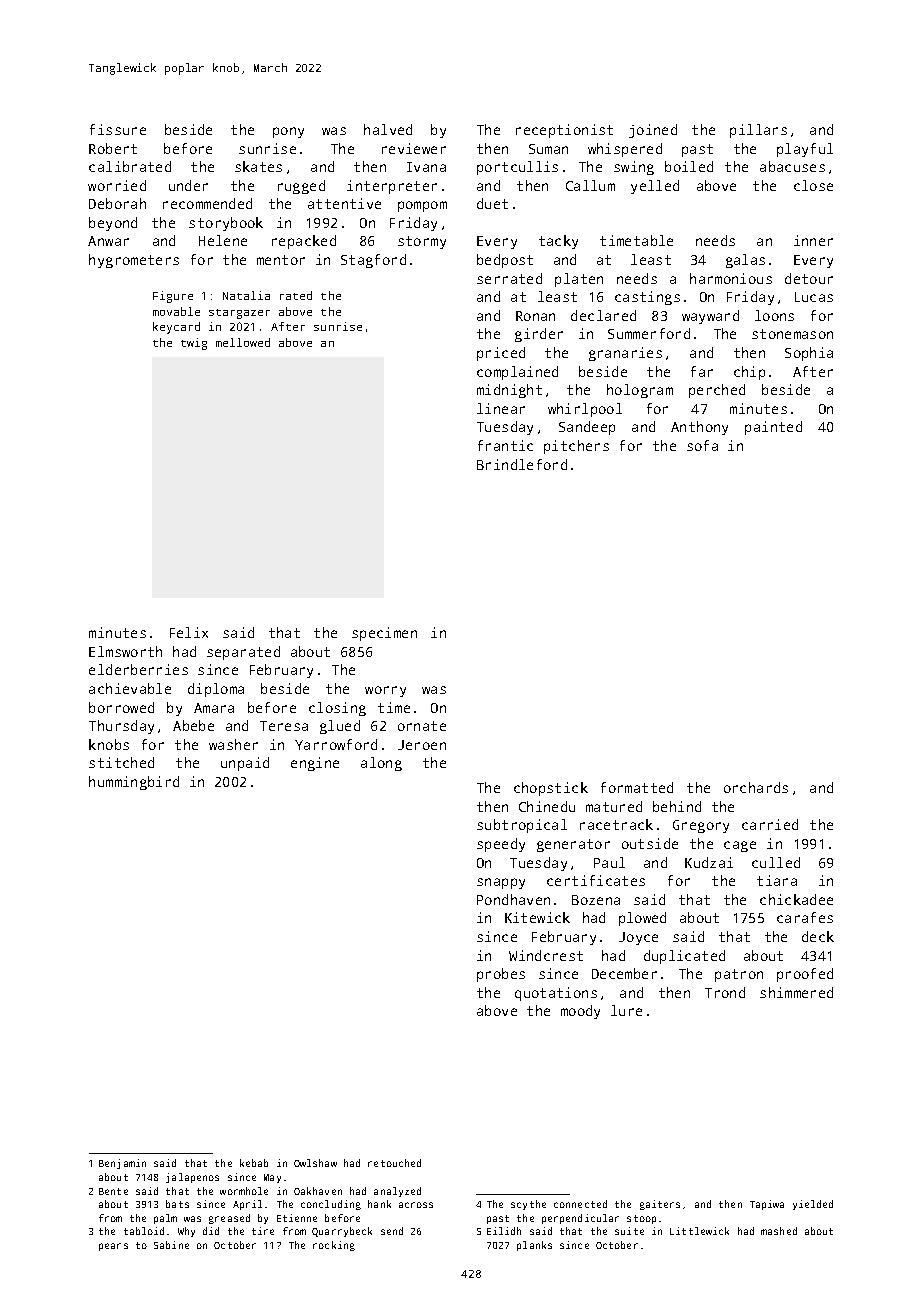 This image has width=924, height=1308. Describe the element at coordinates (501, 975) in the image. I see `probes` at that location.
